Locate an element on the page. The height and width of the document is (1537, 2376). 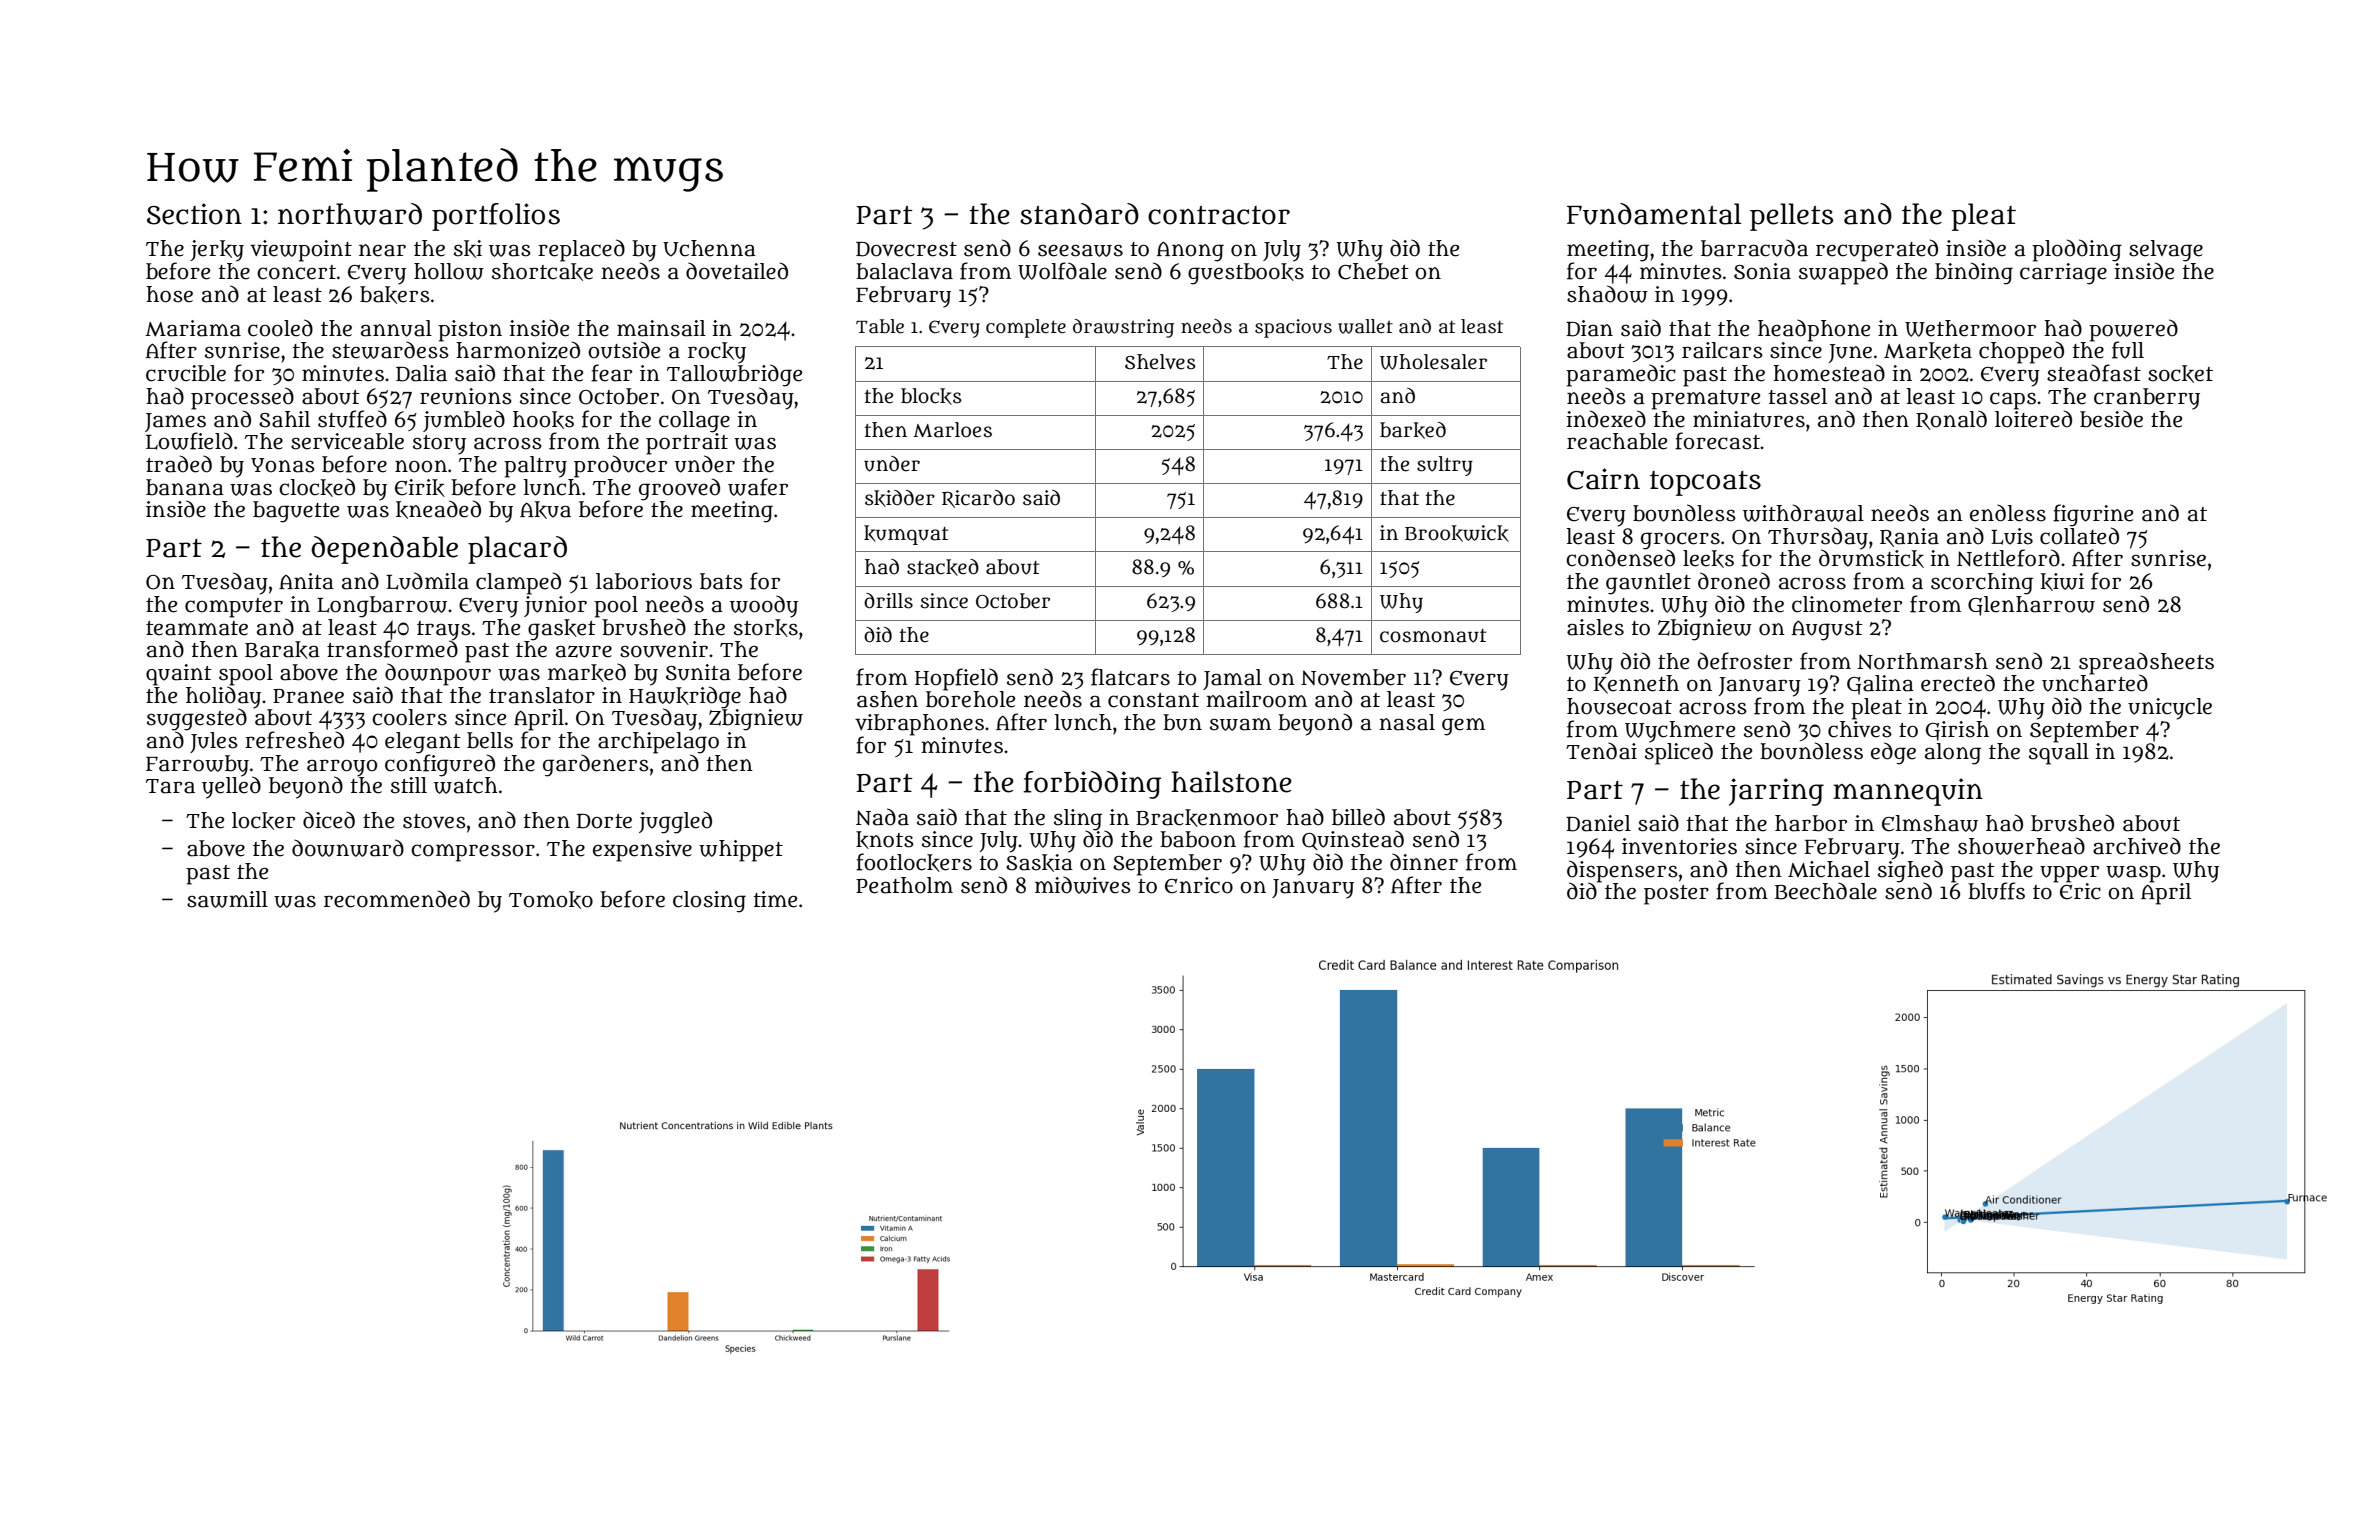
sawmill is located at coordinates (227, 899).
